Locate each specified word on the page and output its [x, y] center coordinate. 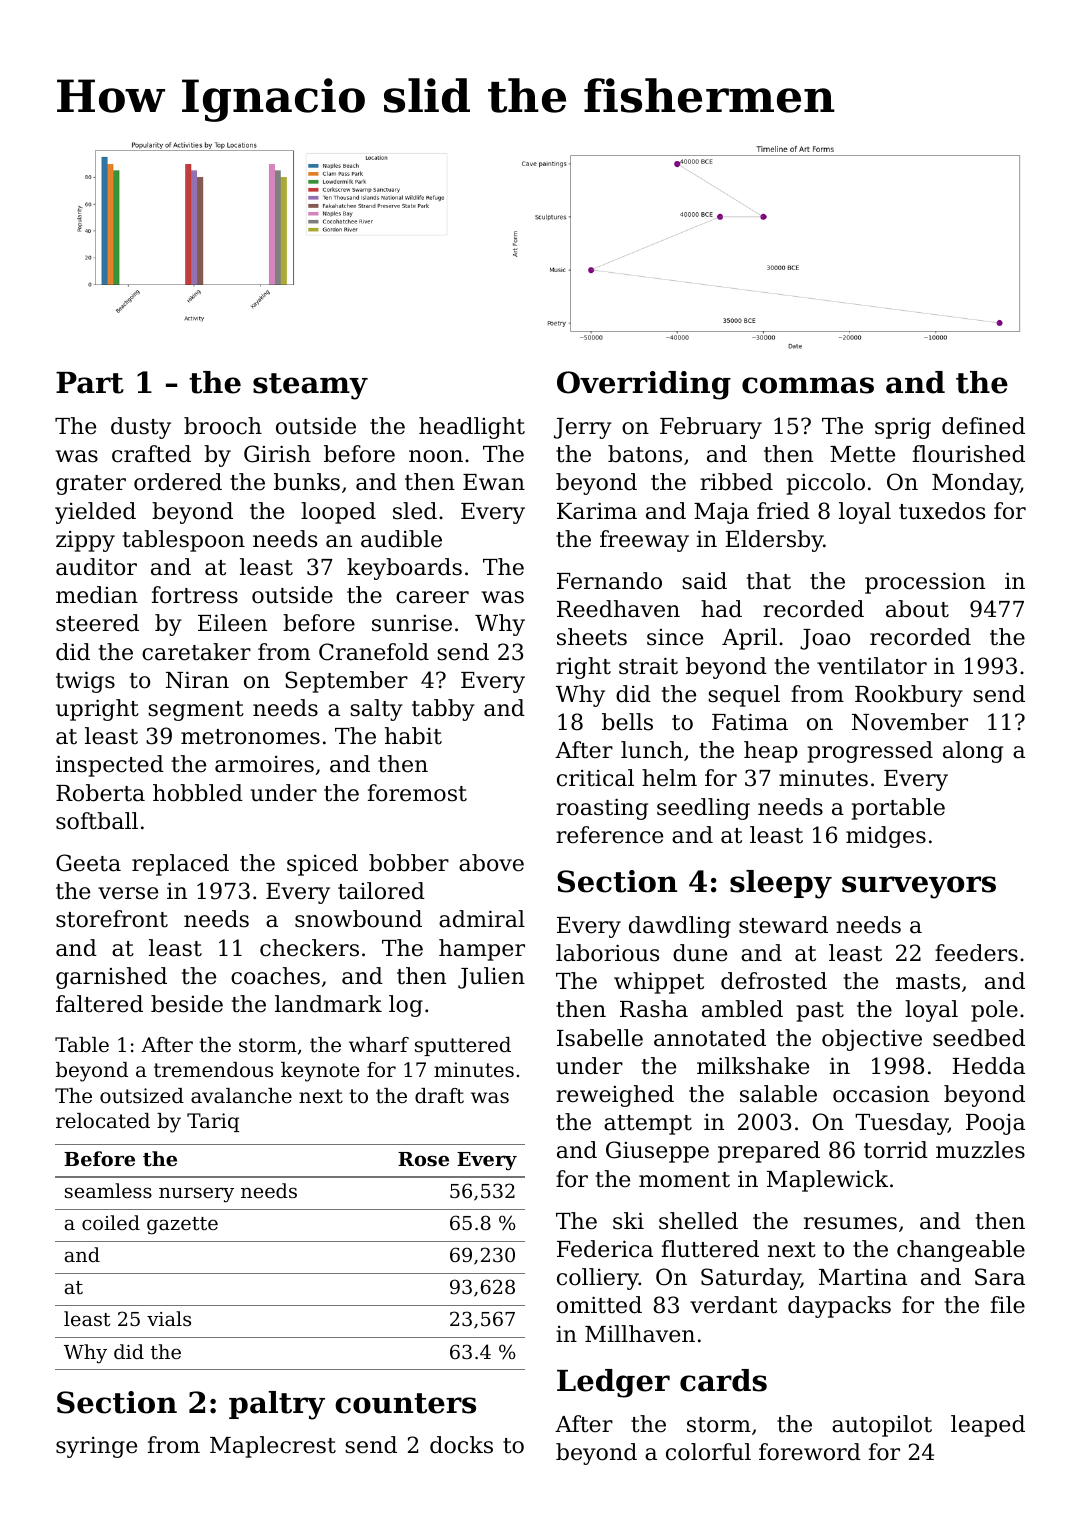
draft [439, 1096]
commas [808, 385]
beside [187, 1004]
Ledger [613, 1383]
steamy [310, 386]
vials [169, 1318]
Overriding [644, 385]
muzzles [980, 1150]
